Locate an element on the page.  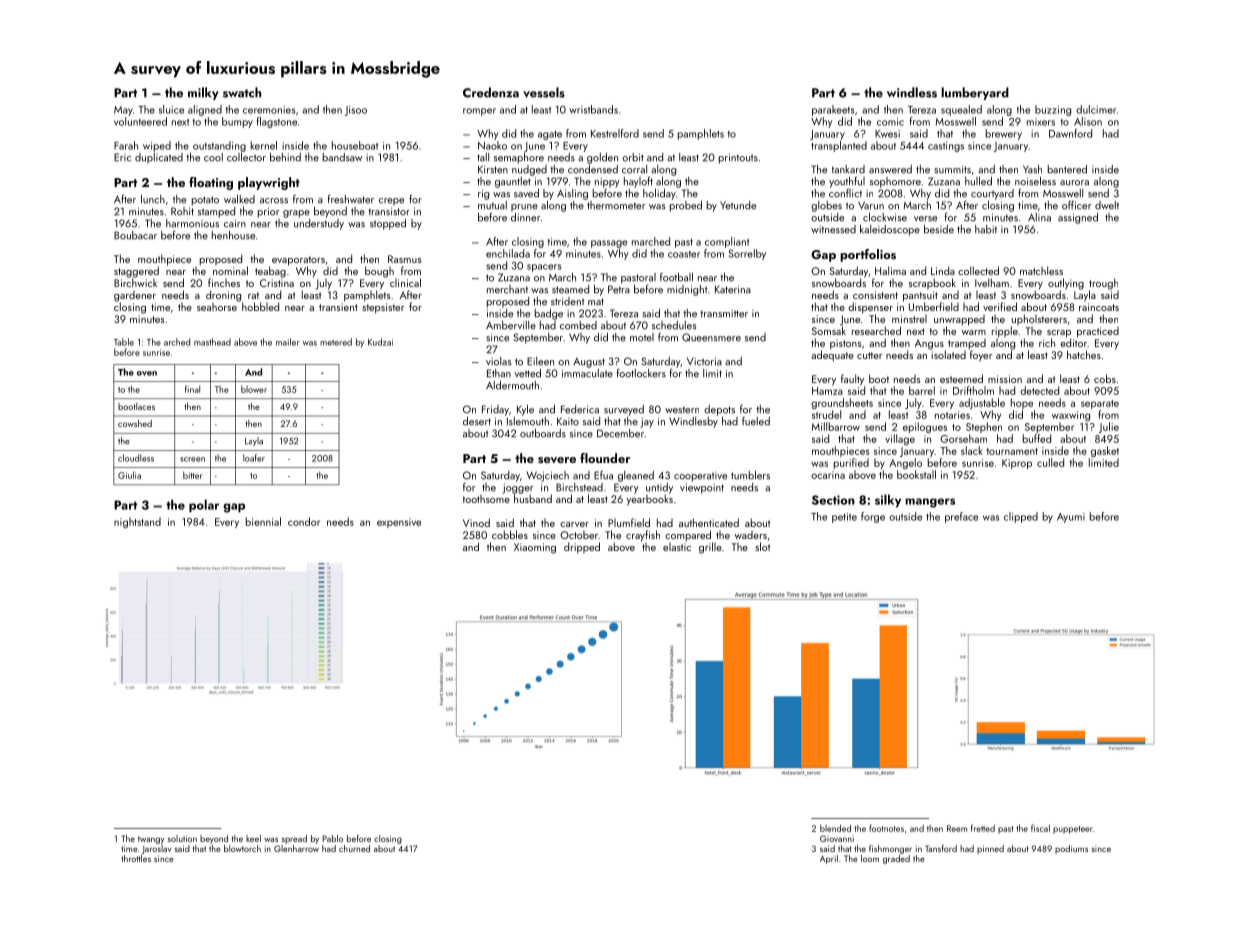
blended is located at coordinates (835, 828).
